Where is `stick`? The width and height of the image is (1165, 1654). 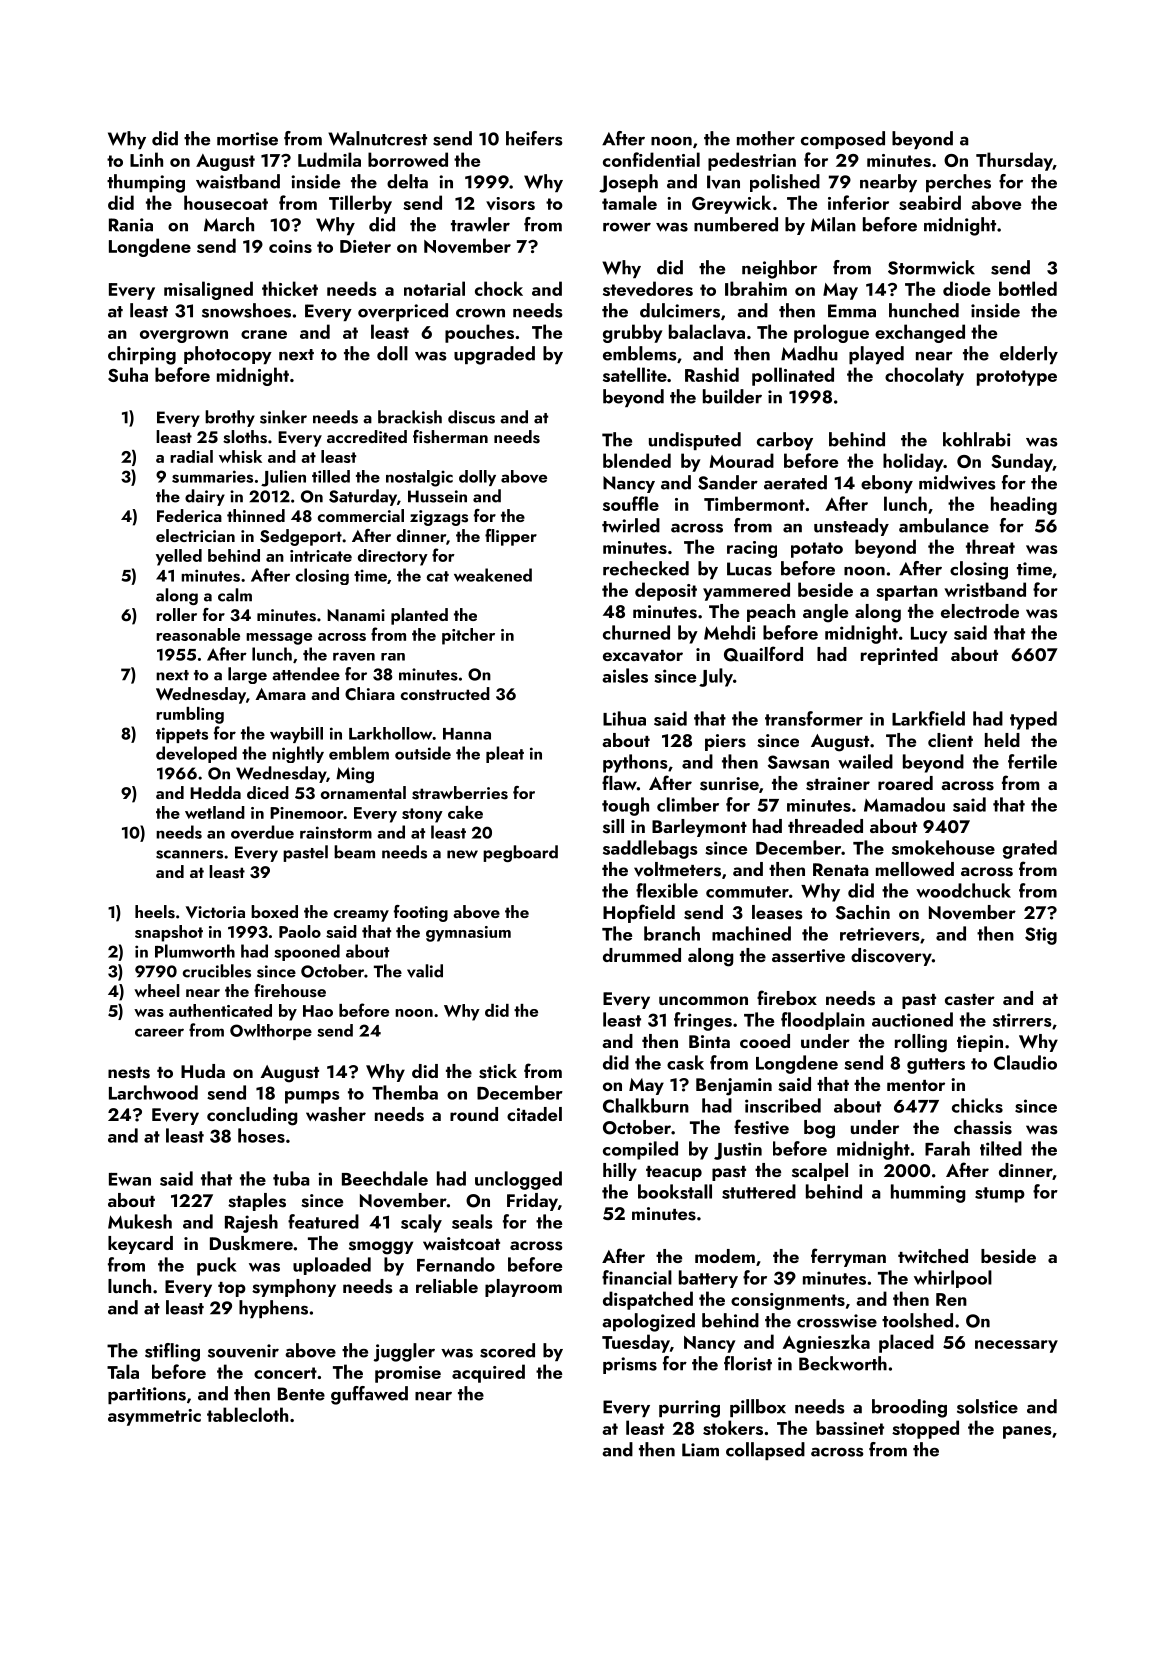 stick is located at coordinates (498, 1071).
